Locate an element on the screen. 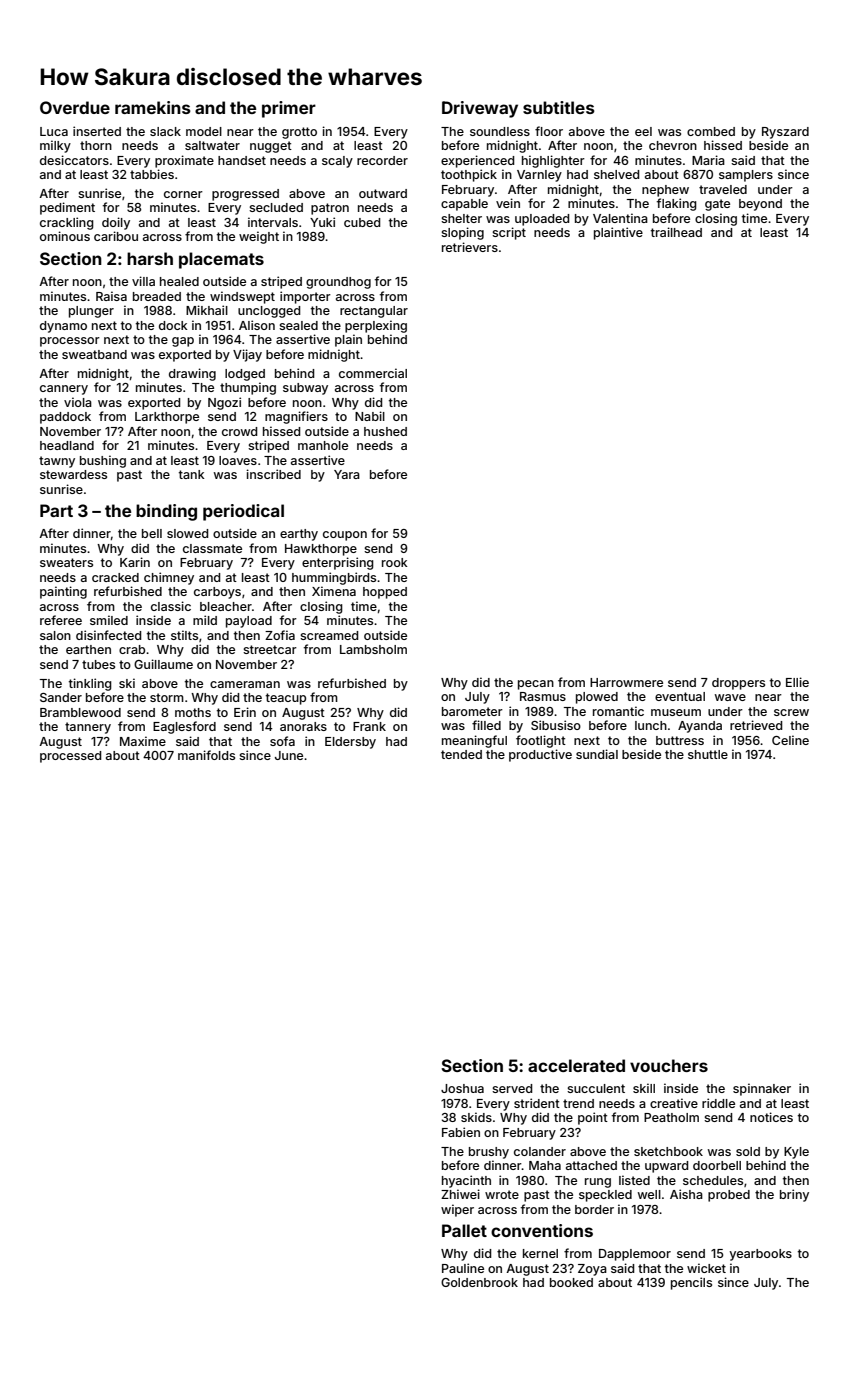  pencils is located at coordinates (691, 1283).
